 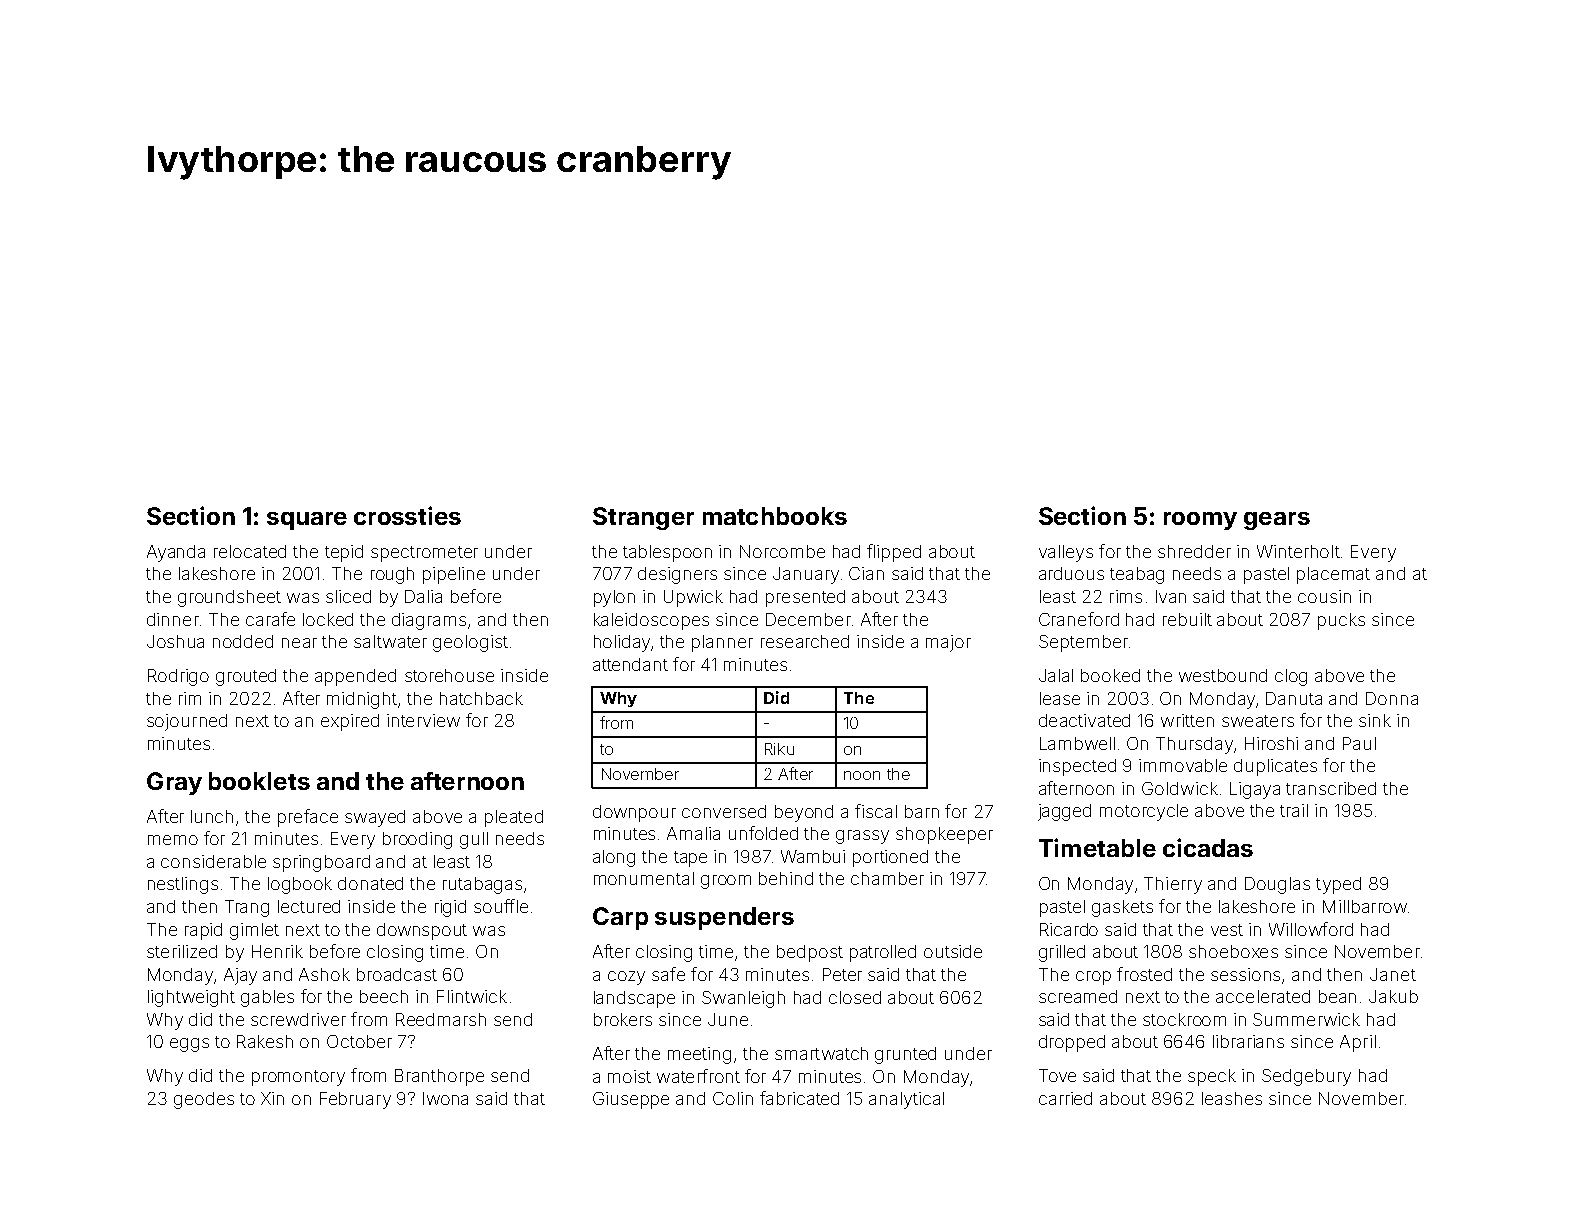 What do you see at coordinates (1375, 720) in the screenshot?
I see `sink` at bounding box center [1375, 720].
